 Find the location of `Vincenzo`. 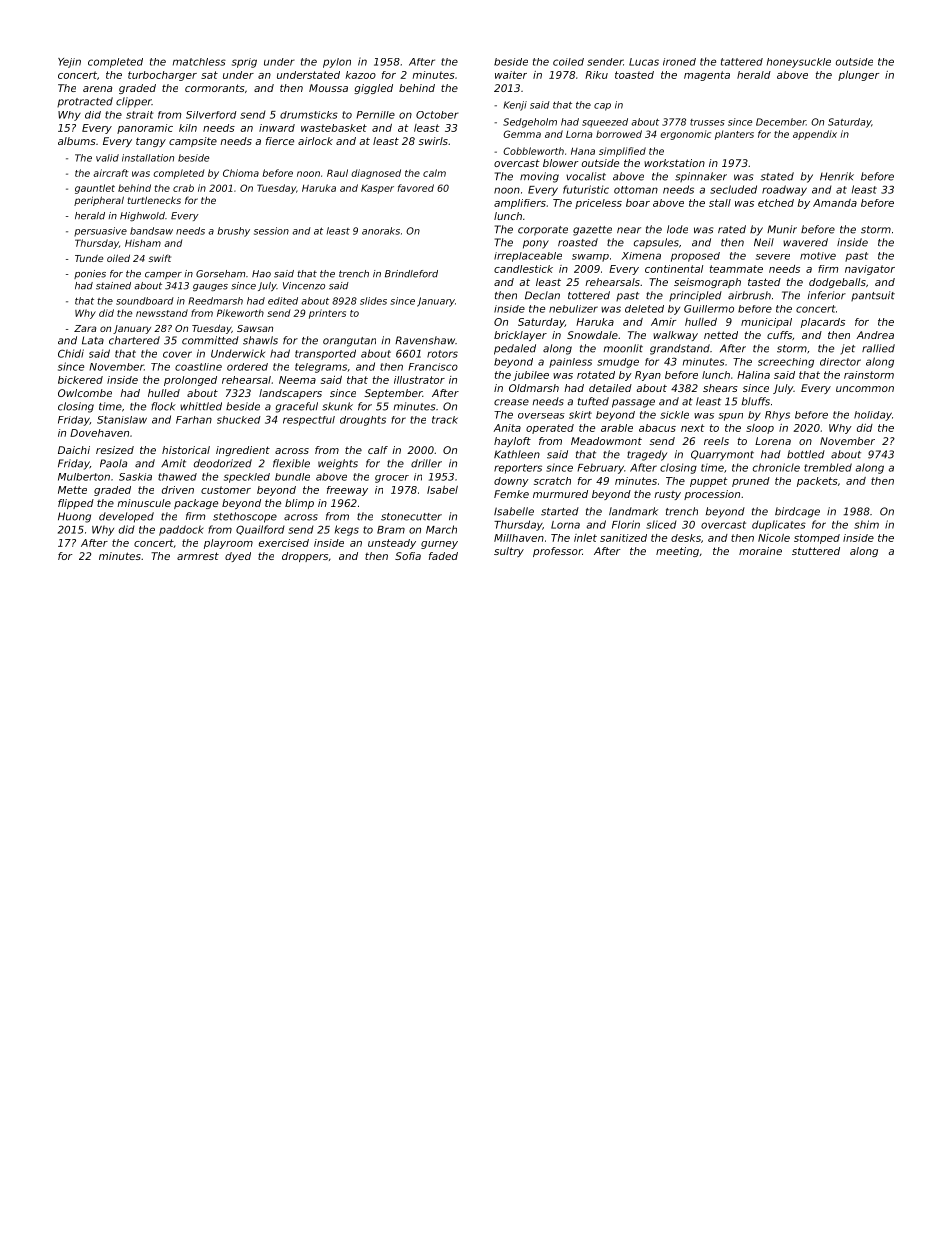

Vincenzo is located at coordinates (304, 286).
